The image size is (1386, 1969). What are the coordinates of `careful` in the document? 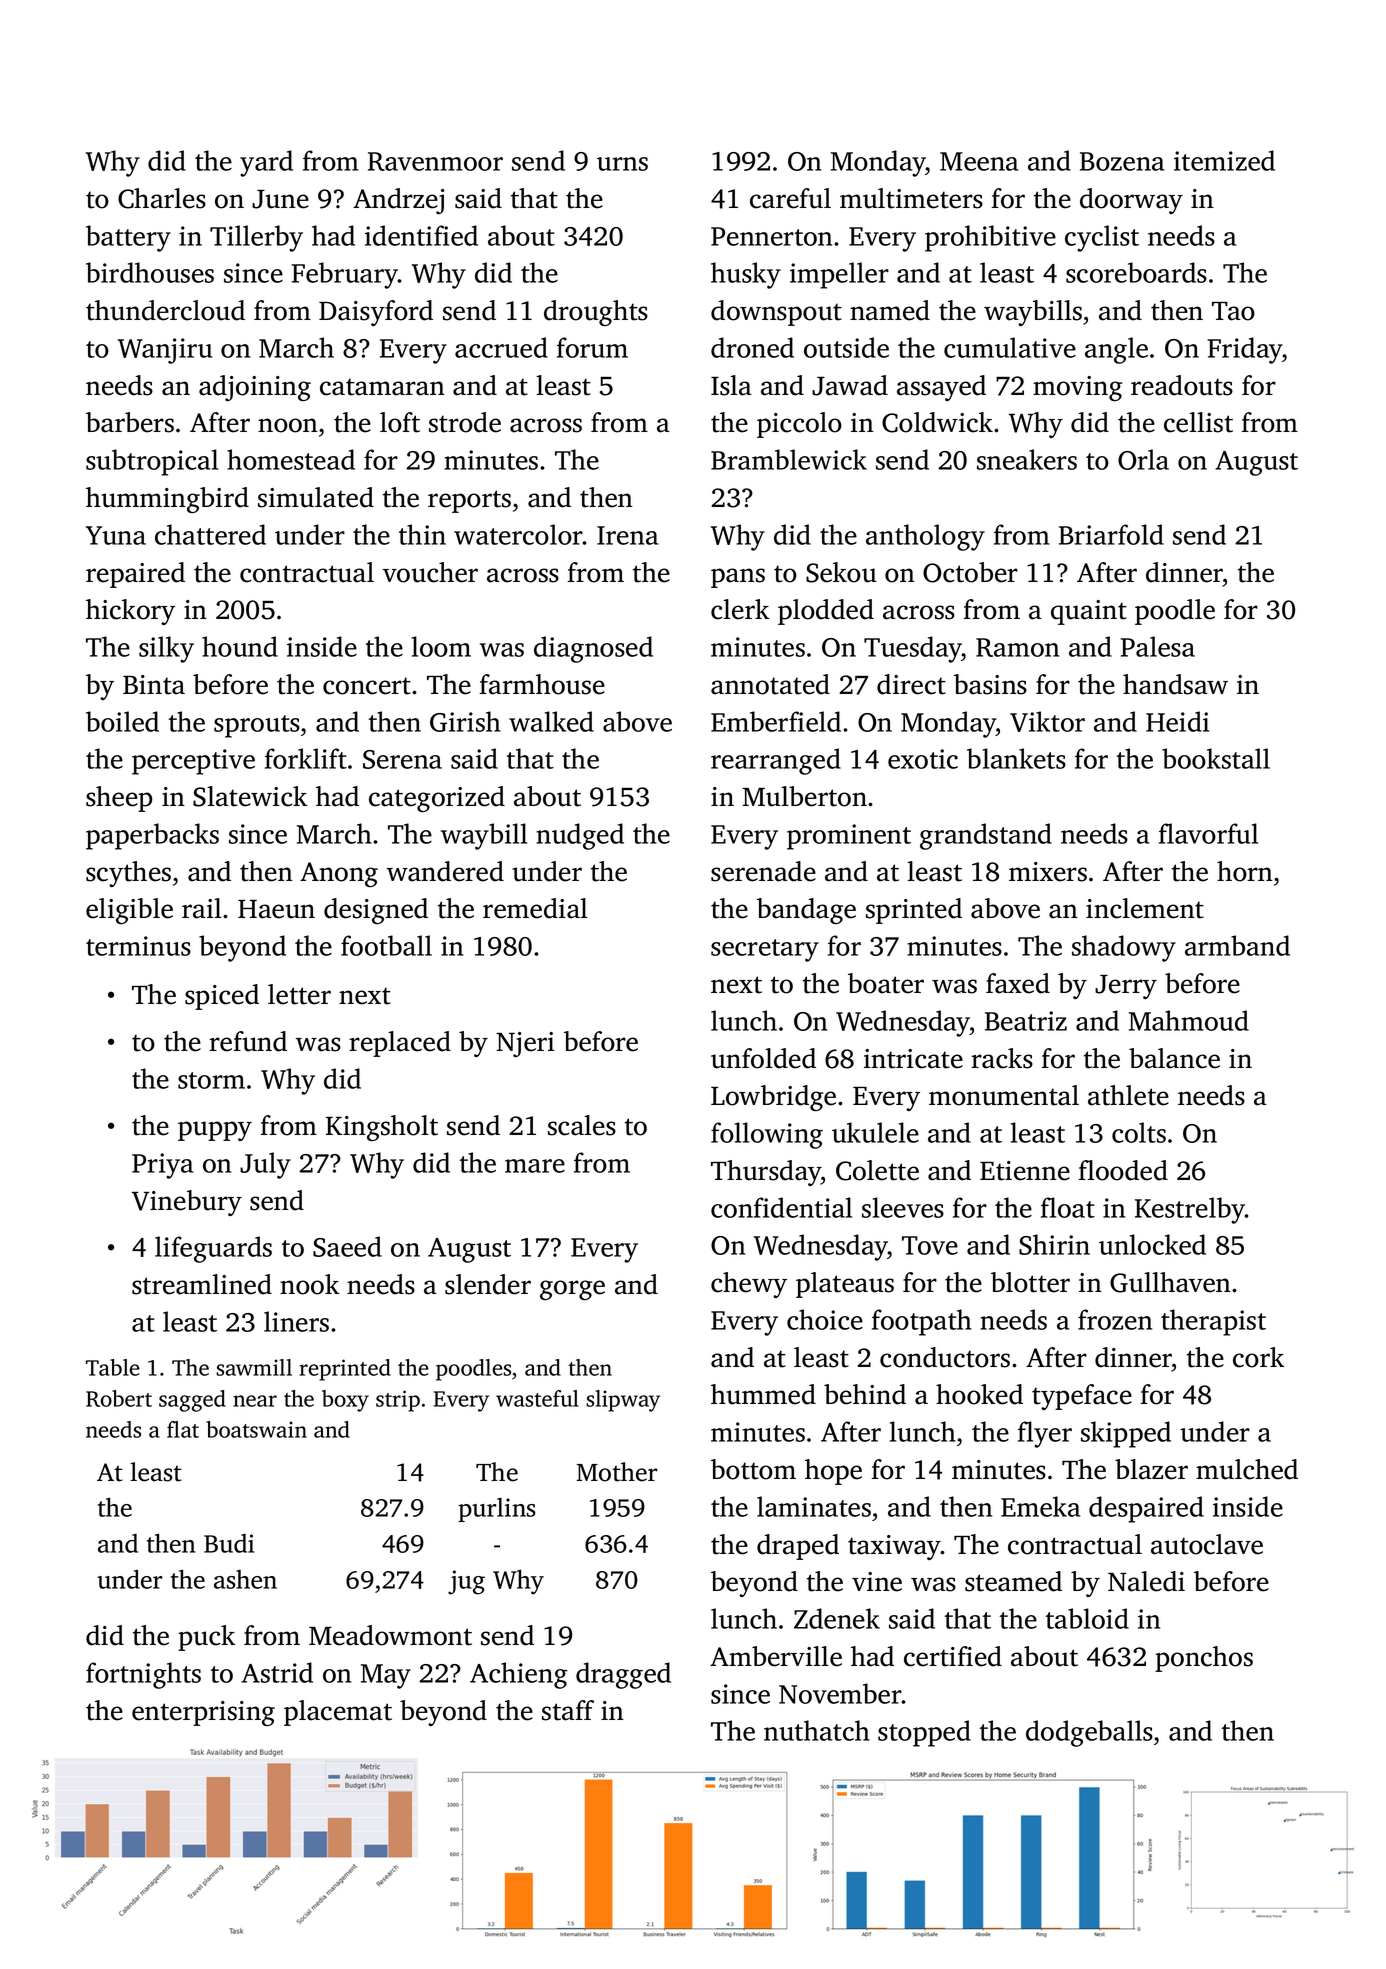 It's located at (790, 198).
